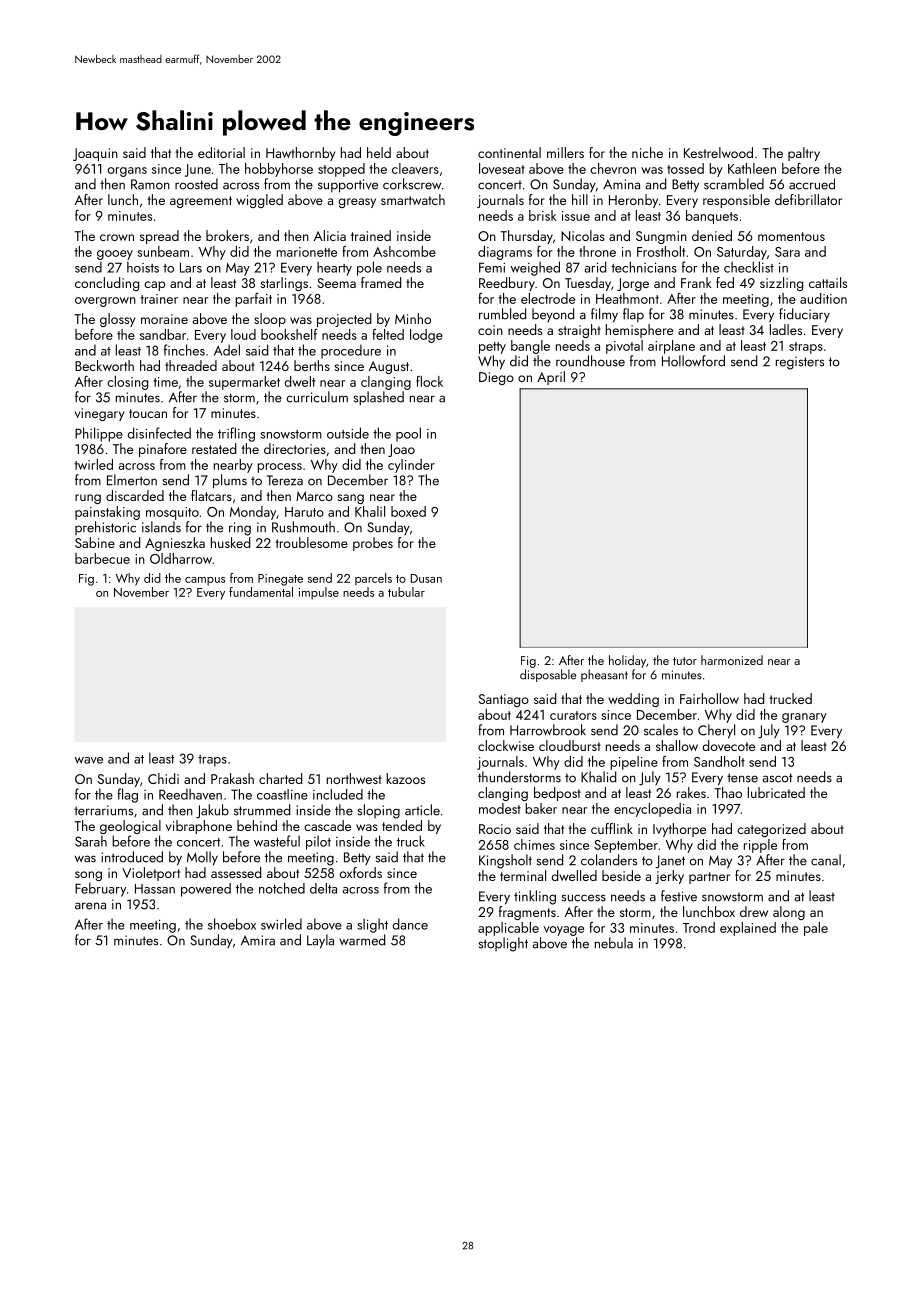  I want to click on editorial, so click(221, 152).
